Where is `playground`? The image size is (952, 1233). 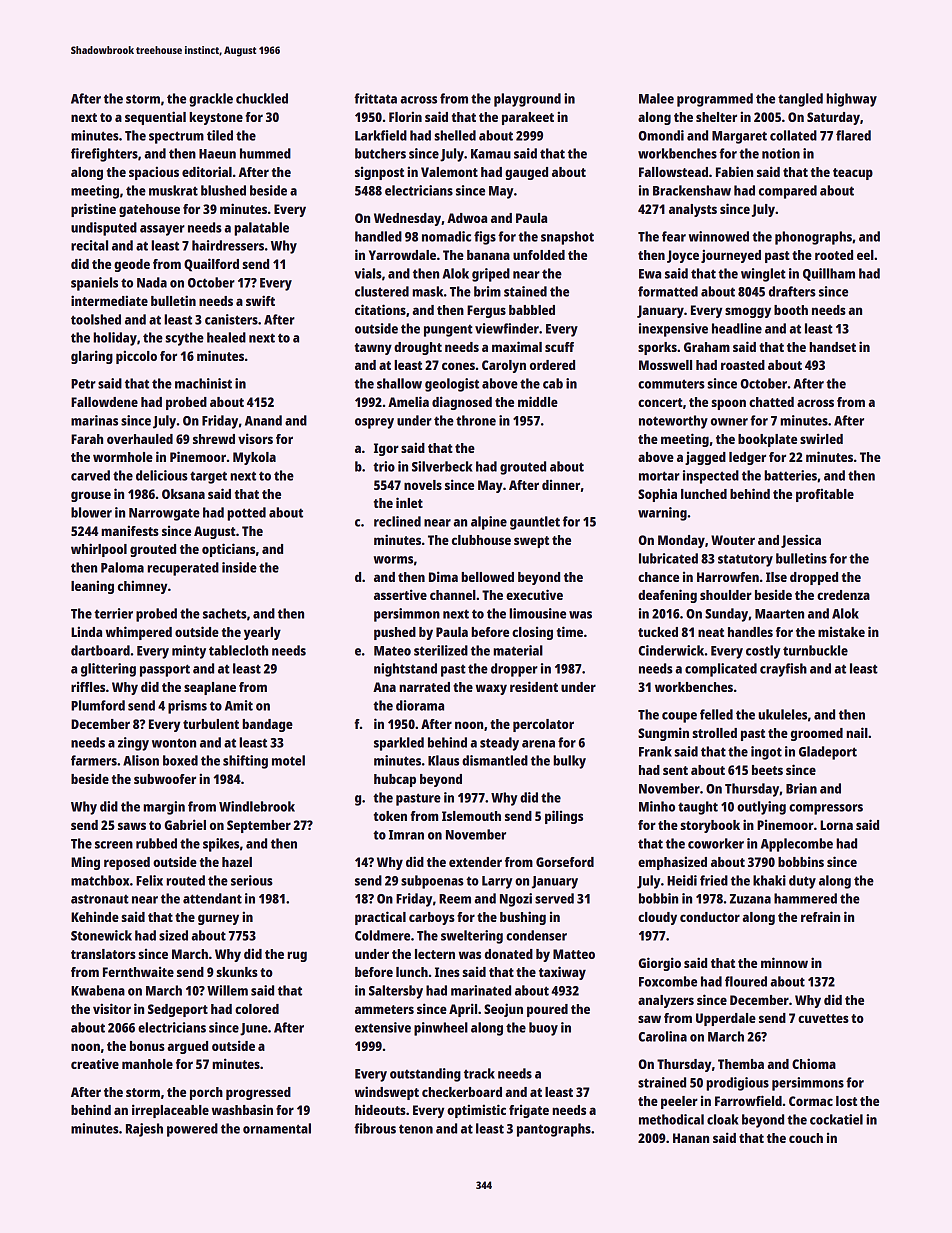
playground is located at coordinates (527, 100).
